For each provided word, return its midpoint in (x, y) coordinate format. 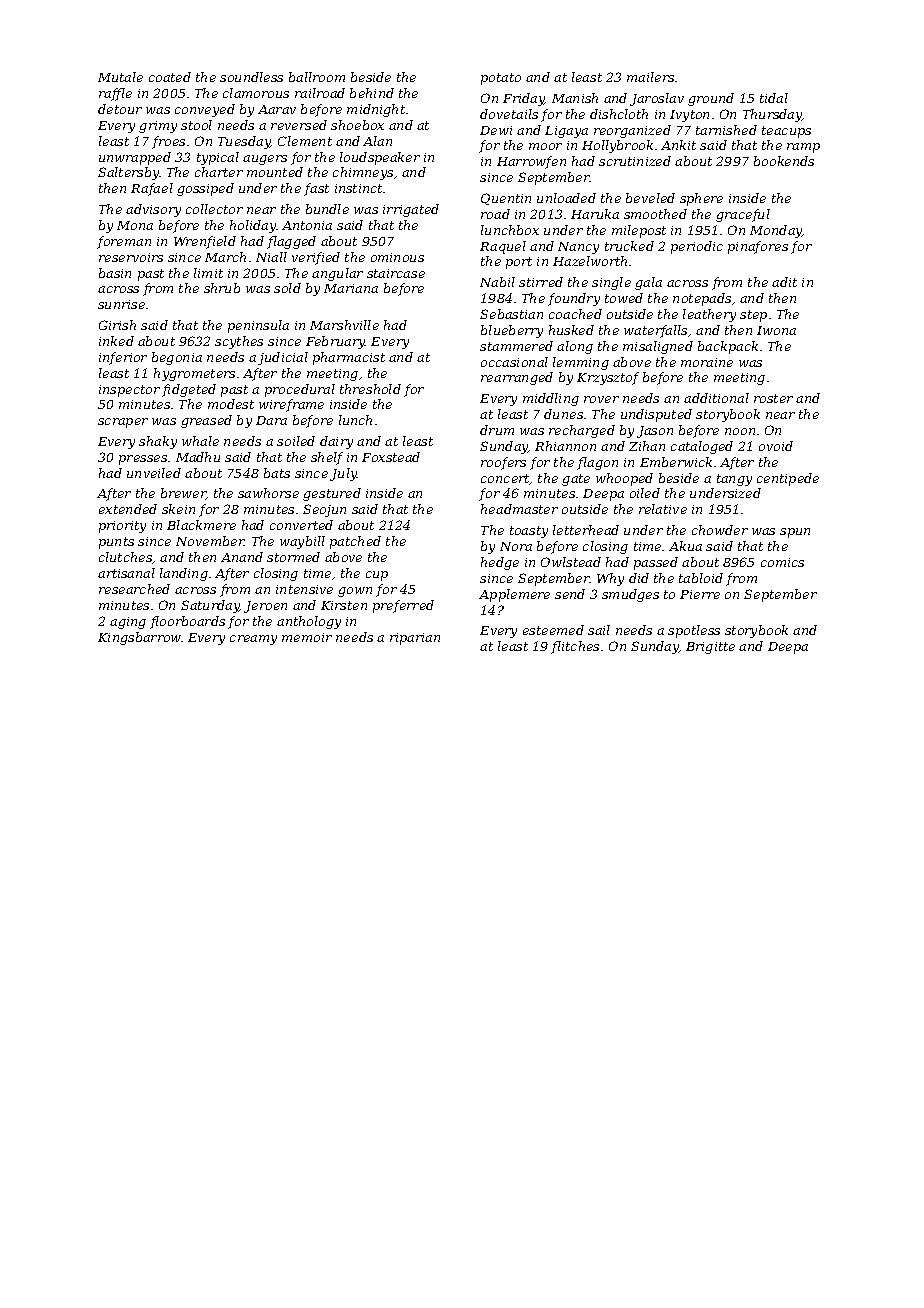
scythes (239, 342)
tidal (774, 98)
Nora (516, 546)
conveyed (205, 110)
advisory (153, 210)
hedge (500, 563)
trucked (629, 246)
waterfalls (655, 331)
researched (134, 589)
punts (116, 543)
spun (795, 533)
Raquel (503, 247)
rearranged (517, 378)
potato (501, 79)
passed (656, 563)
